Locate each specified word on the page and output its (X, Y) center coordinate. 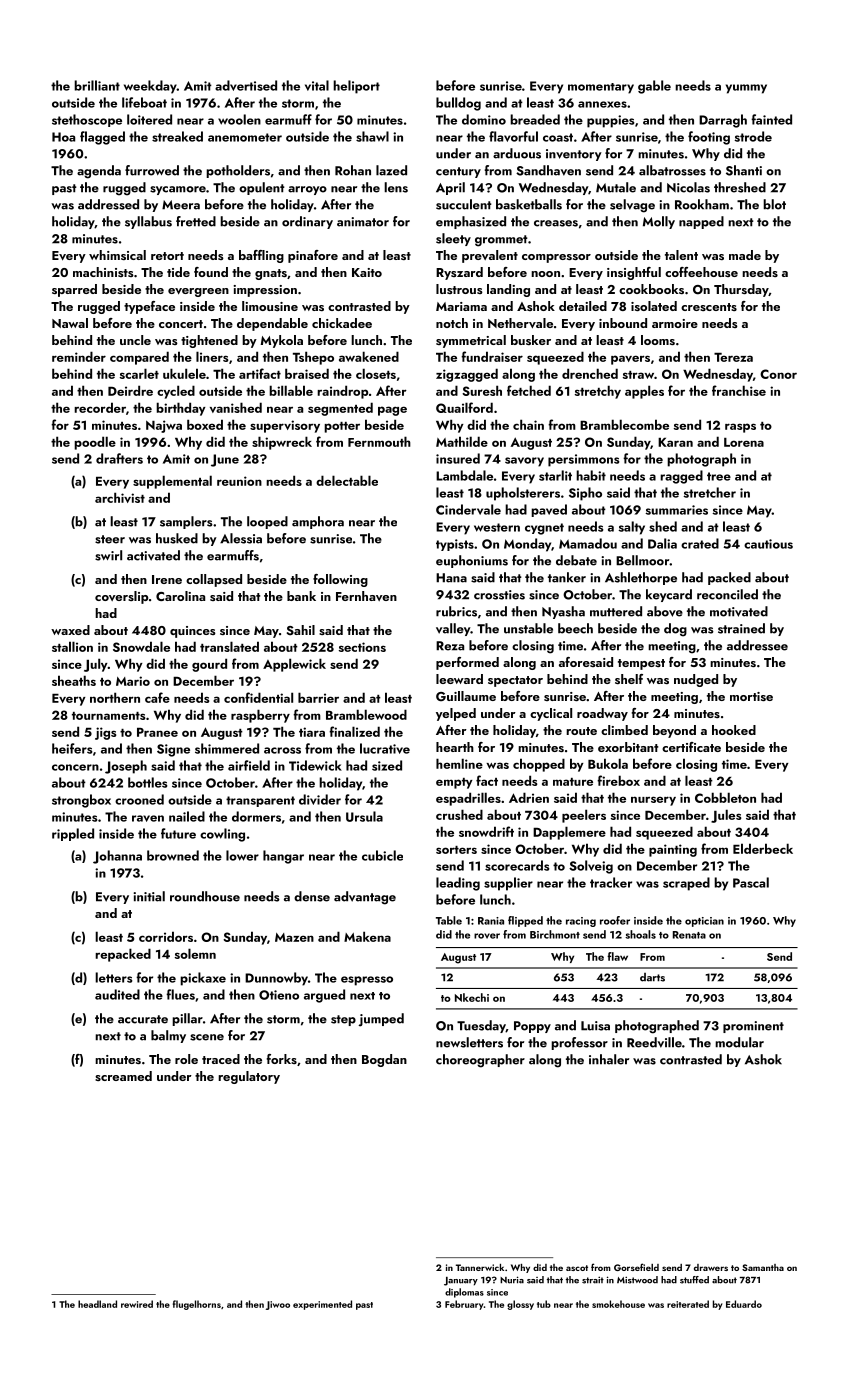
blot (774, 204)
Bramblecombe (624, 424)
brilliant (97, 85)
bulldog (458, 104)
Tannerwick (480, 1267)
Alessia (241, 538)
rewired (137, 1304)
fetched (529, 390)
